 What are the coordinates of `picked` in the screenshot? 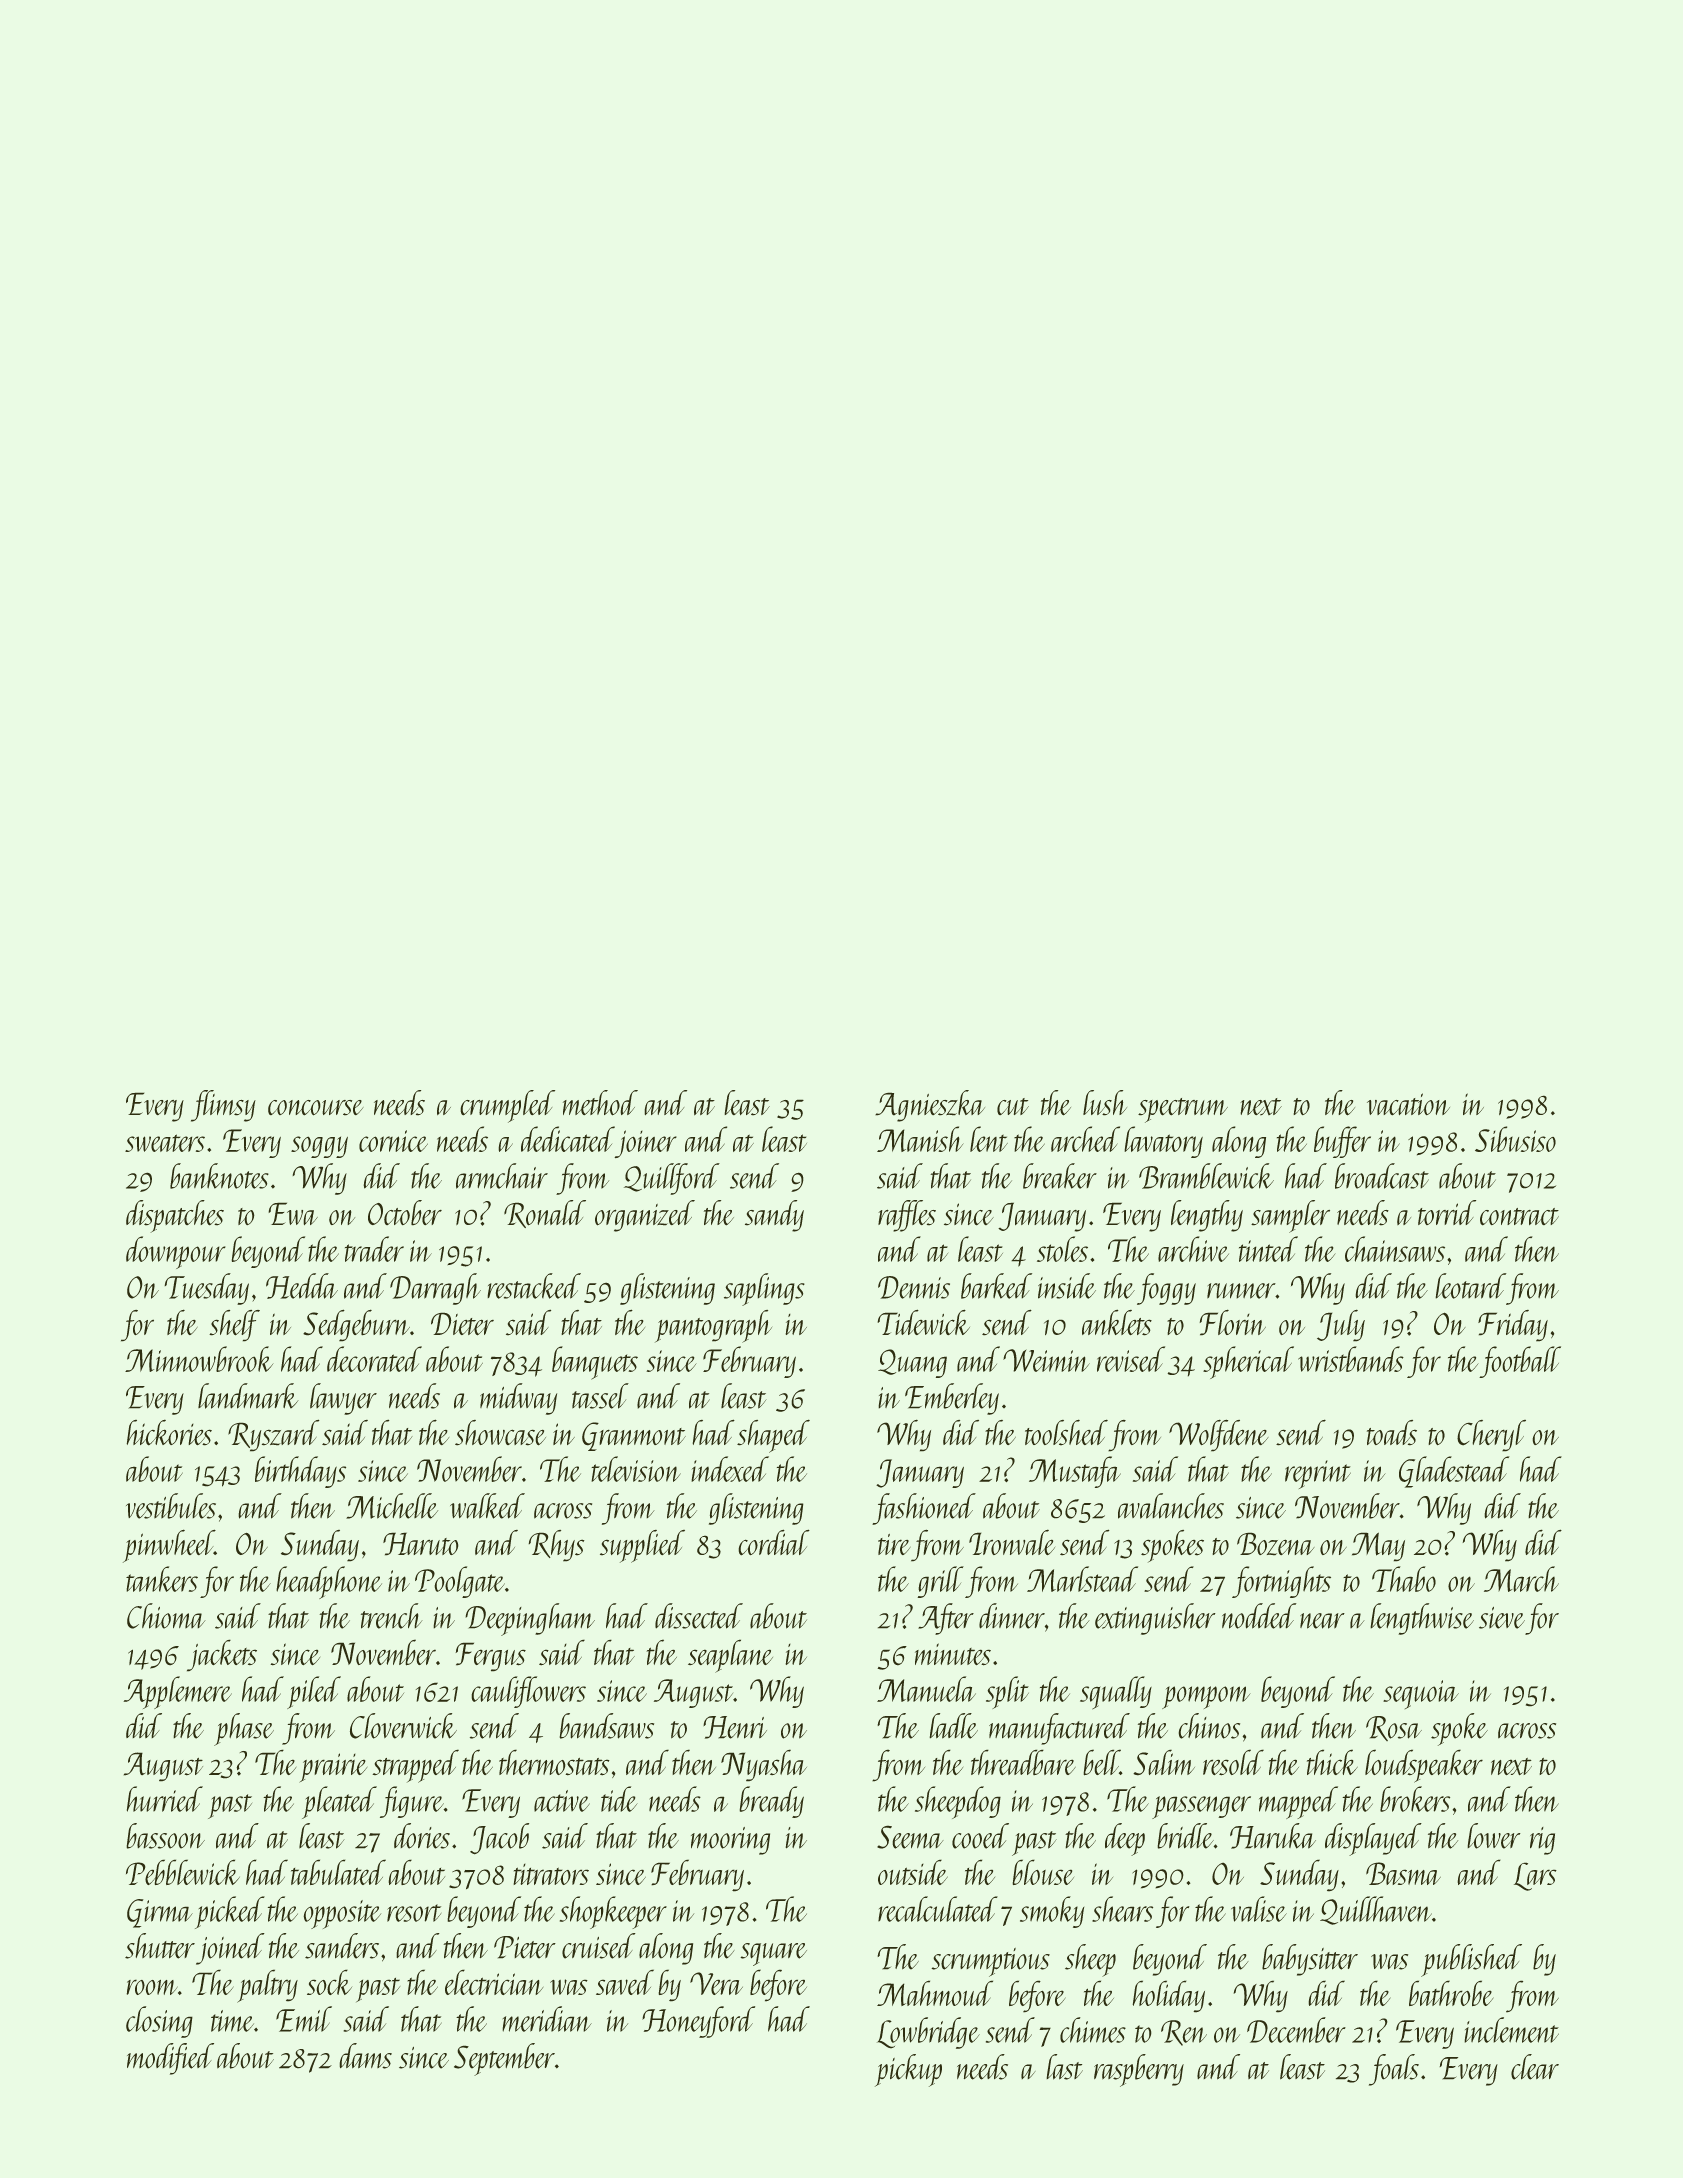 It's located at (230, 1912).
